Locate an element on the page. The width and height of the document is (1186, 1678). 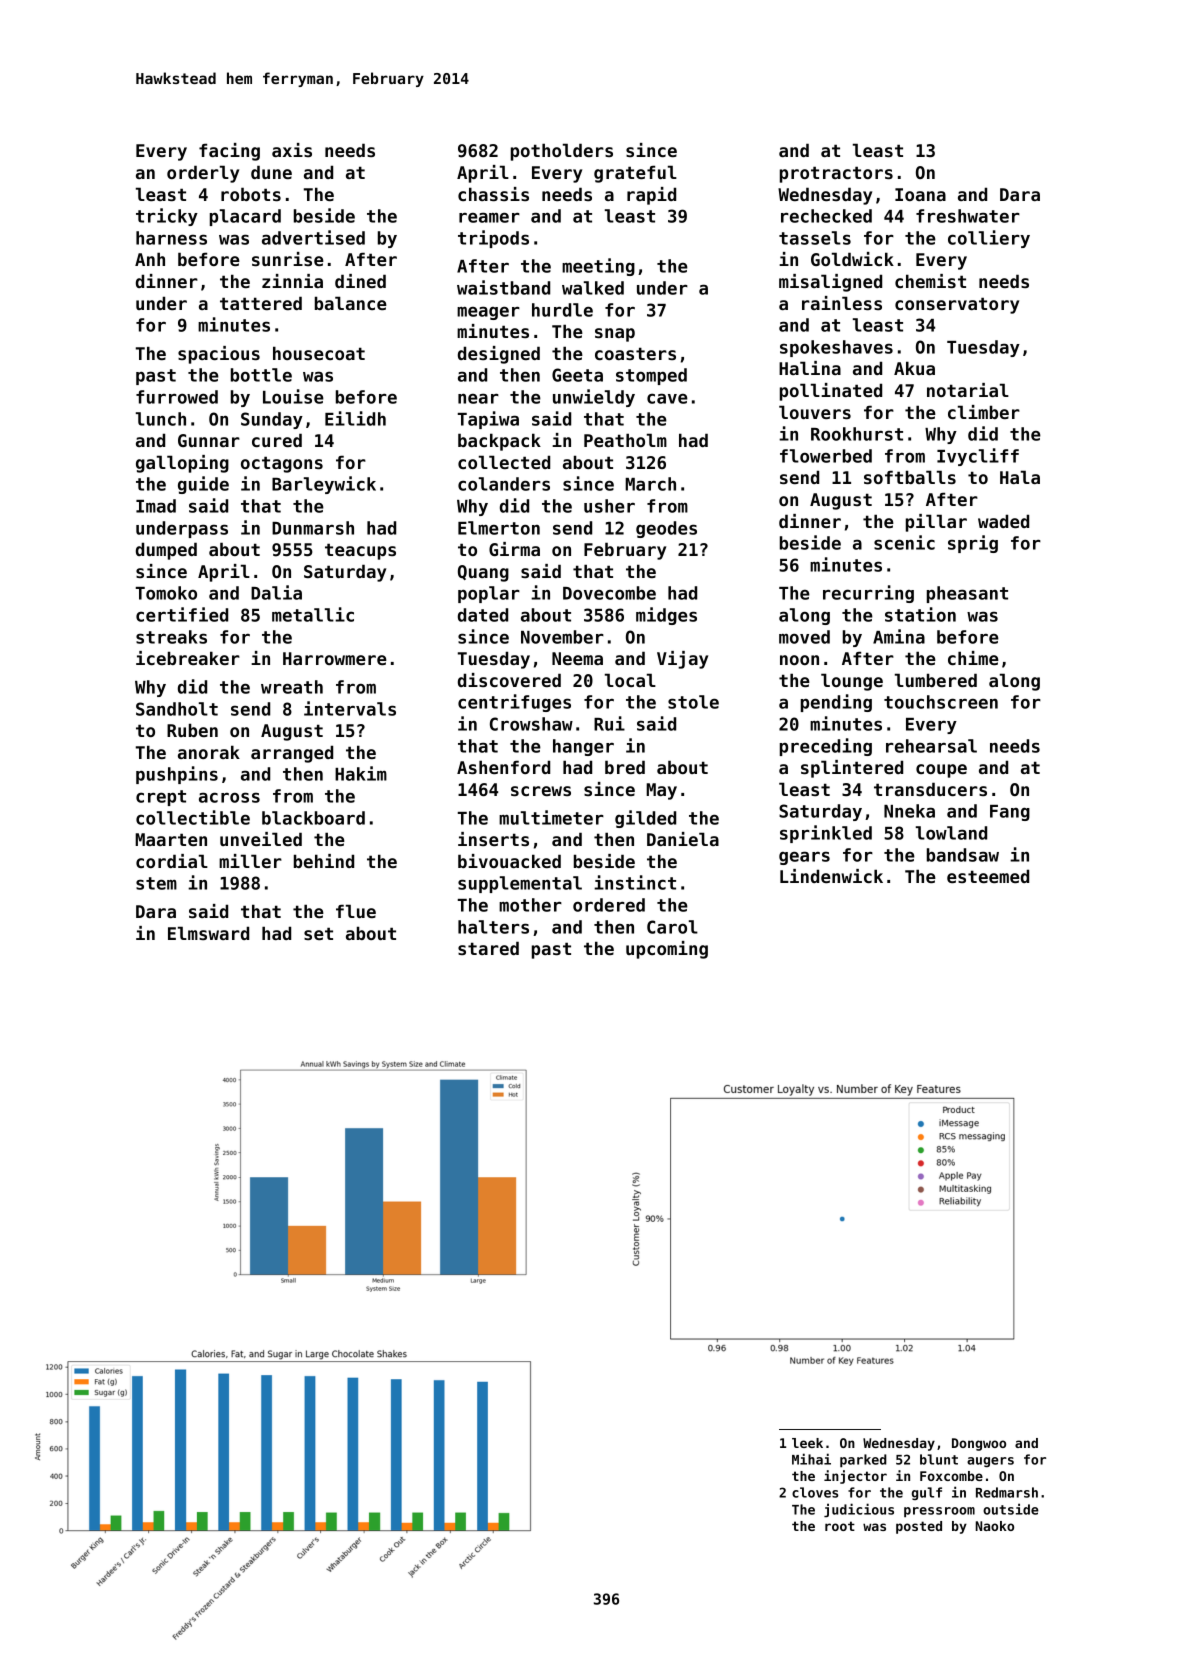
grateful is located at coordinates (635, 174).
